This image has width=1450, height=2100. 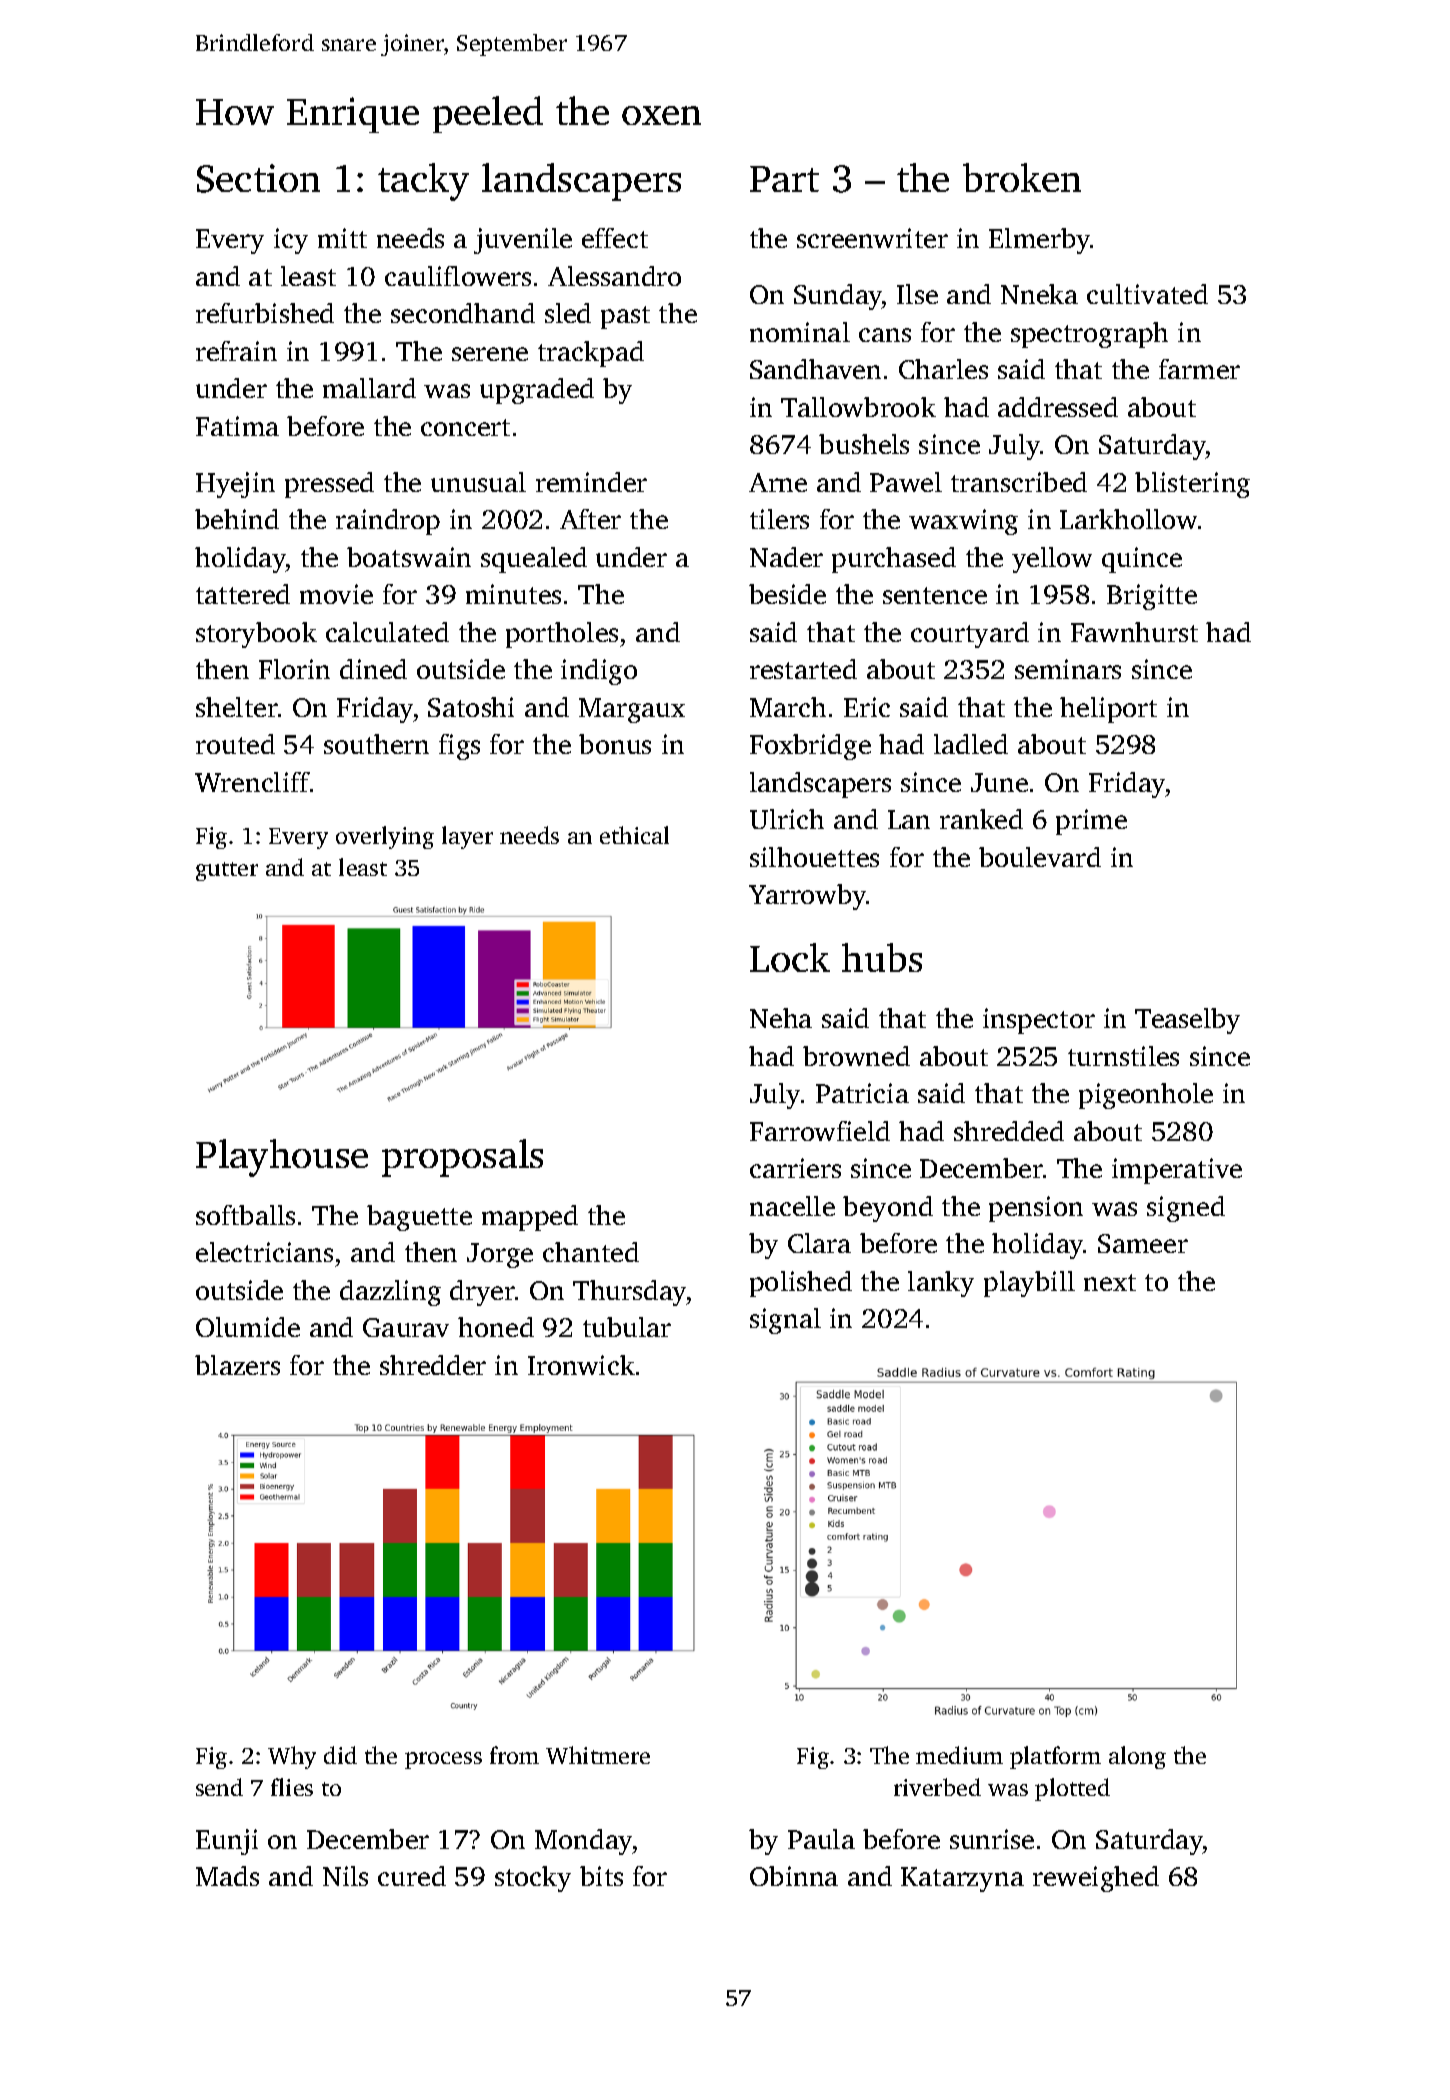 What do you see at coordinates (1199, 369) in the image?
I see `farmer` at bounding box center [1199, 369].
